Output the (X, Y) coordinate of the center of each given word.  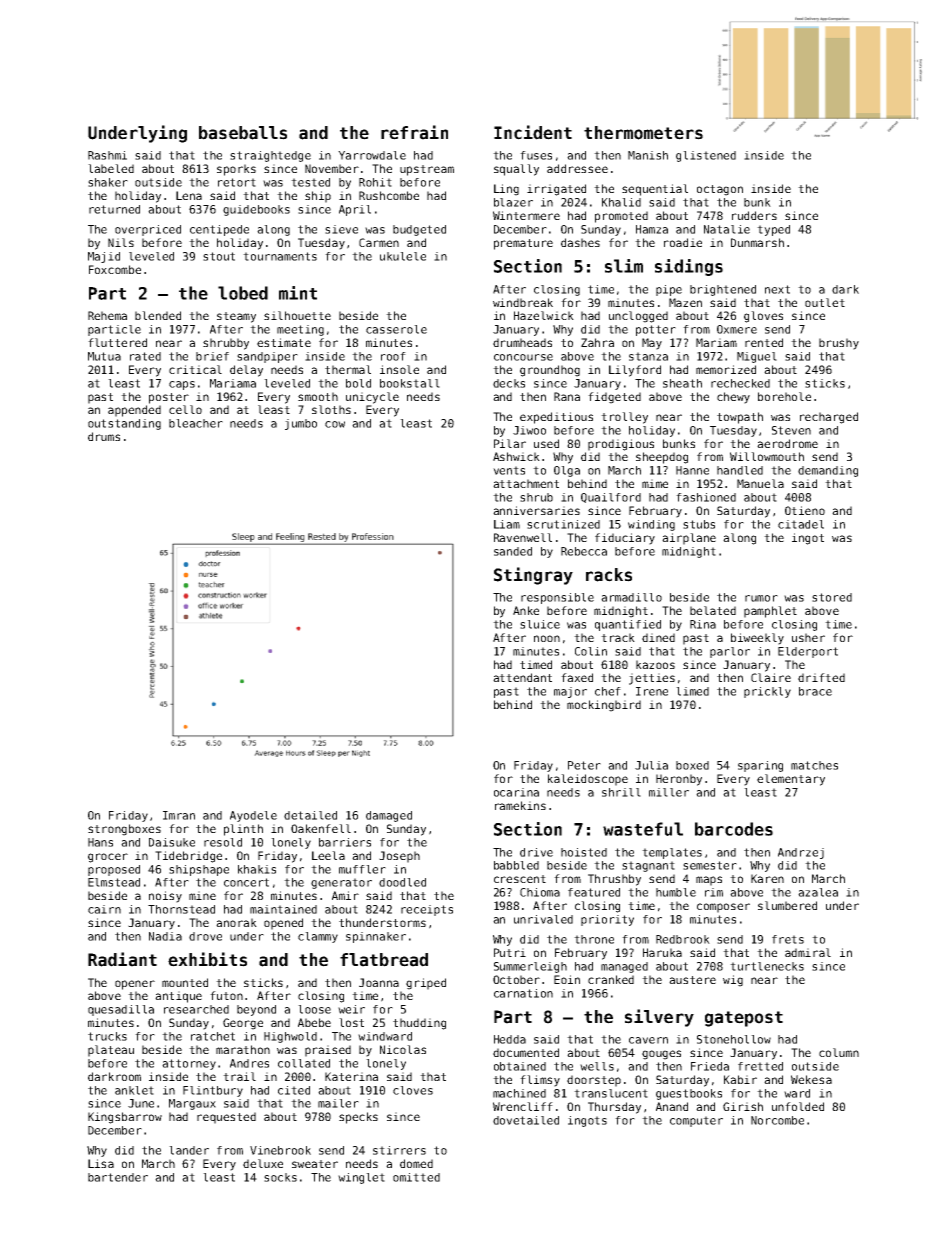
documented (526, 1052)
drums (104, 436)
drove (205, 936)
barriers (345, 842)
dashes (580, 242)
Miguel (757, 357)
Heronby (679, 780)
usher (808, 637)
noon (547, 638)
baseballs (243, 133)
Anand (672, 1106)
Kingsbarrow (125, 1118)
